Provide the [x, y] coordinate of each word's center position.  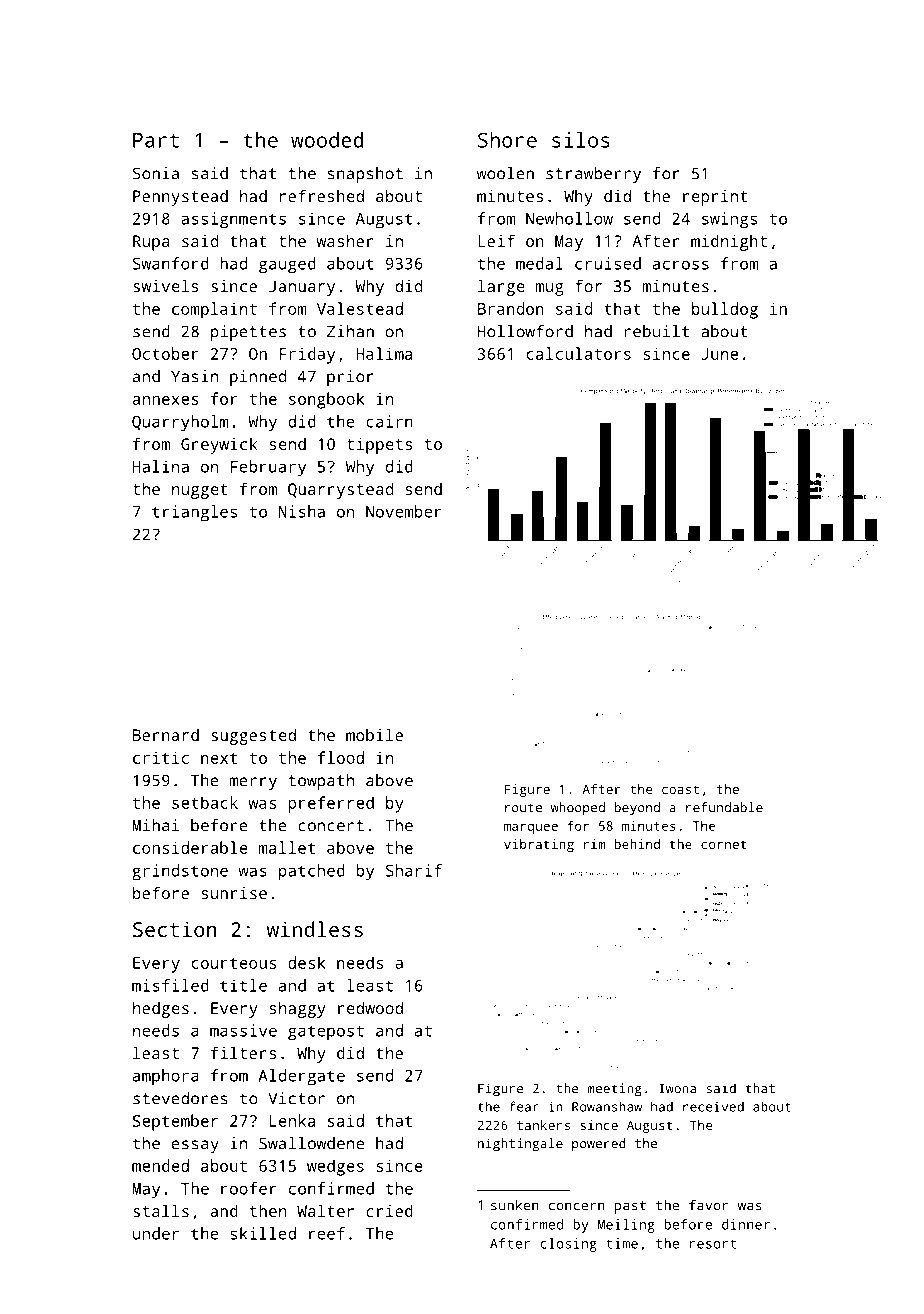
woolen [505, 173]
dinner [746, 1224]
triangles [194, 513]
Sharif [414, 870]
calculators [578, 353]
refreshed [322, 195]
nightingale [520, 1145]
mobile [374, 734]
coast [680, 789]
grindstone [180, 872]
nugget [200, 491]
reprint [715, 198]
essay [195, 1146]
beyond [637, 809]
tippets [379, 446]
